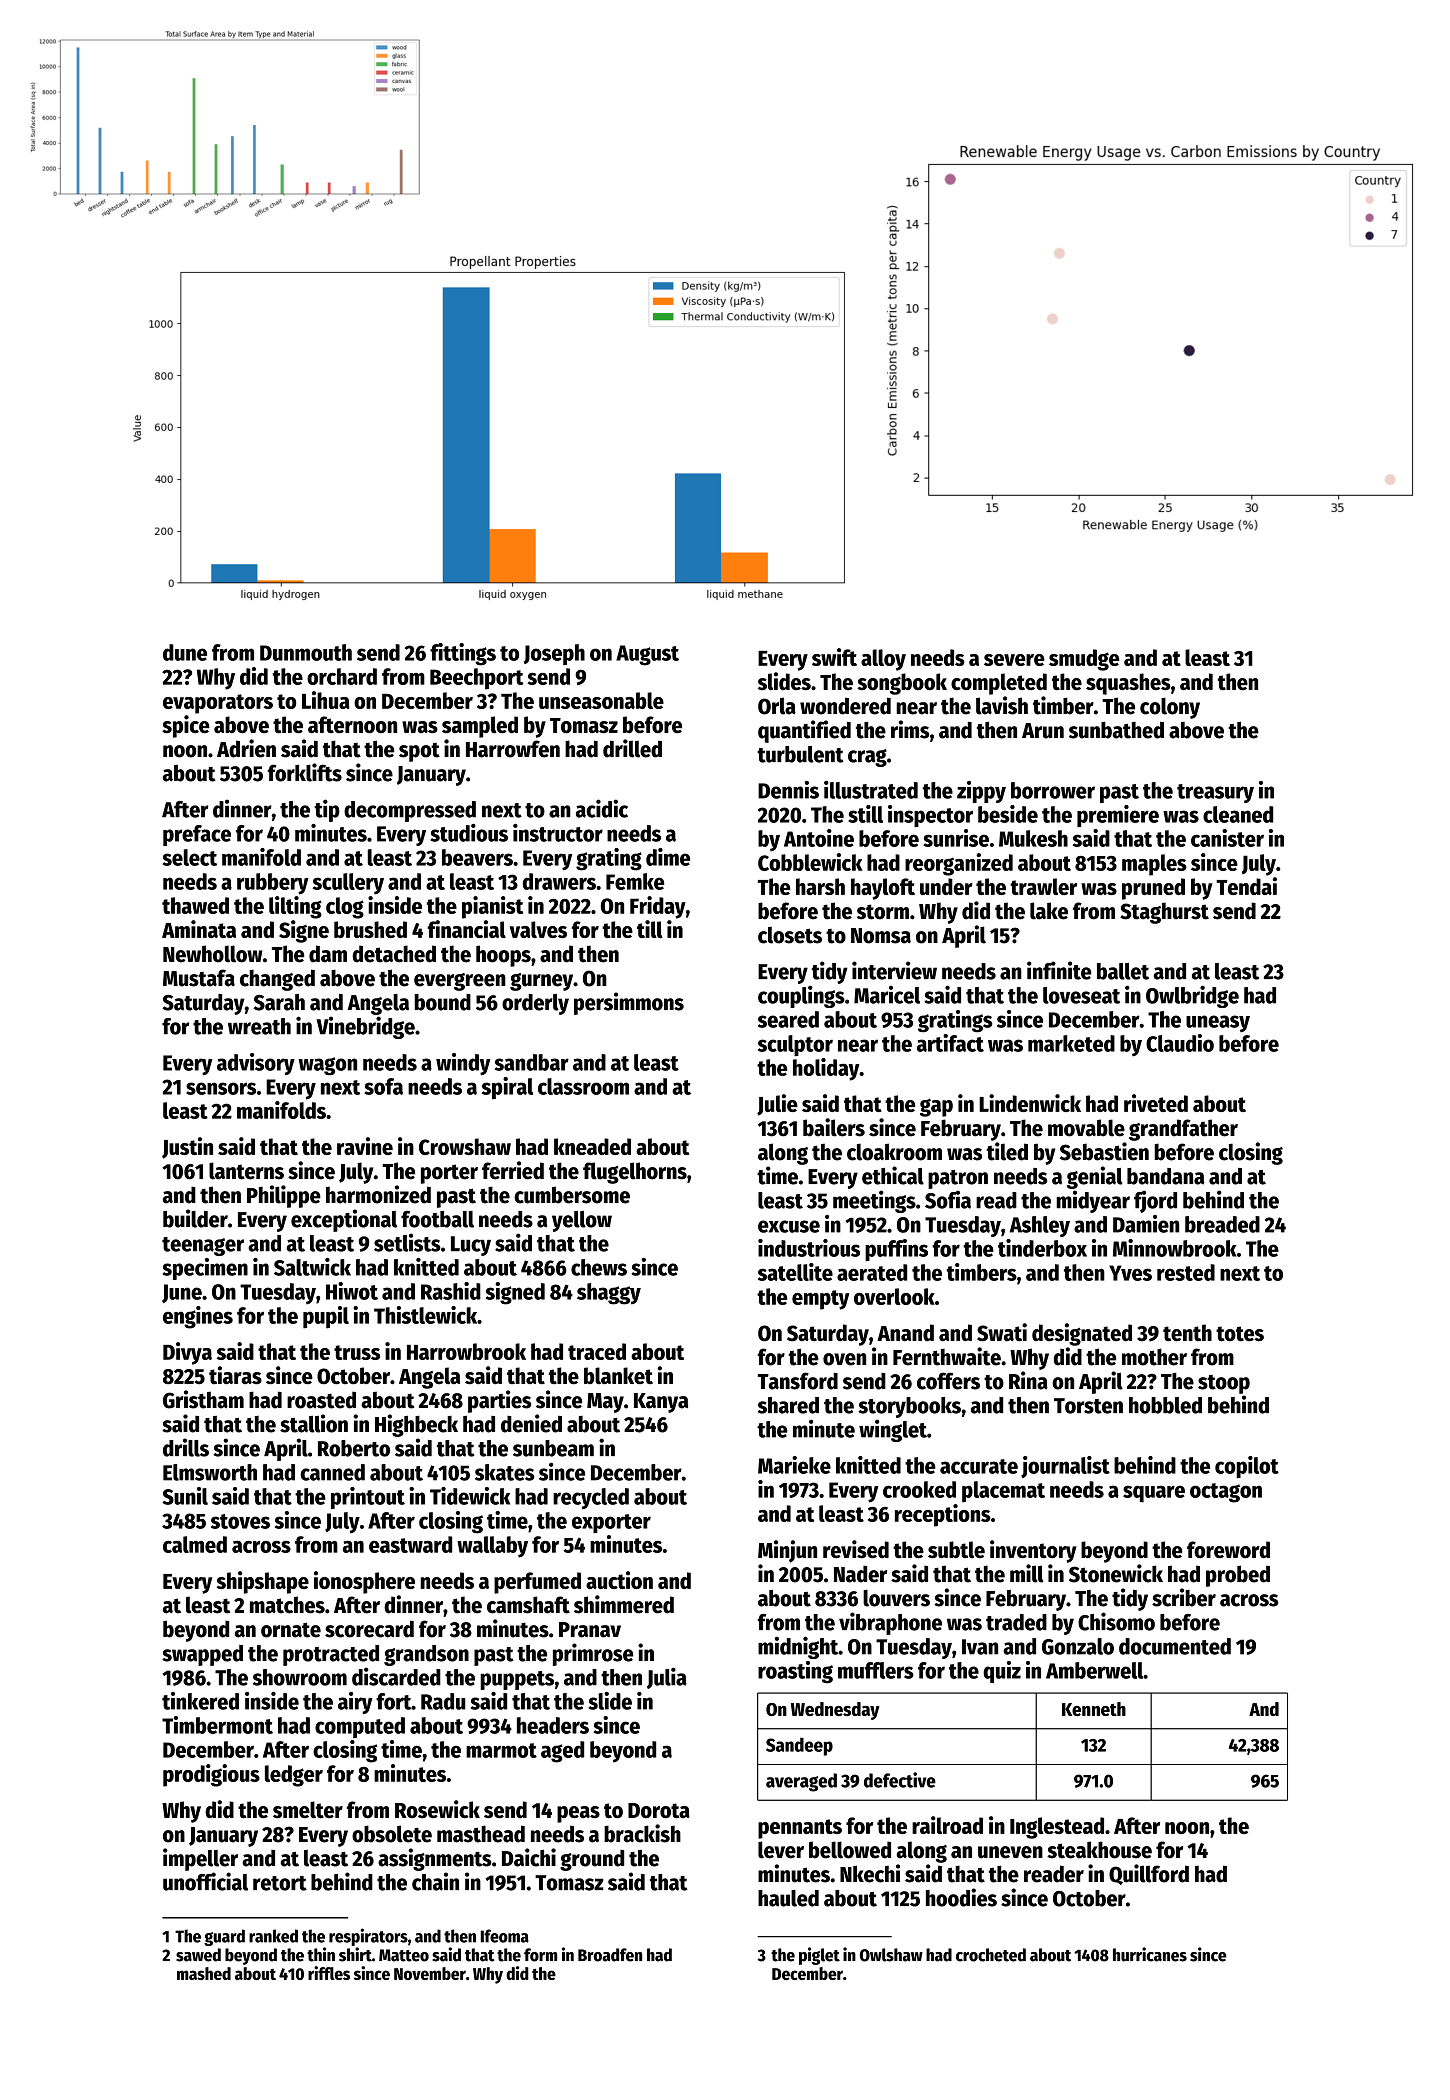 The image size is (1450, 2100). I want to click on Kanya, so click(661, 1403).
